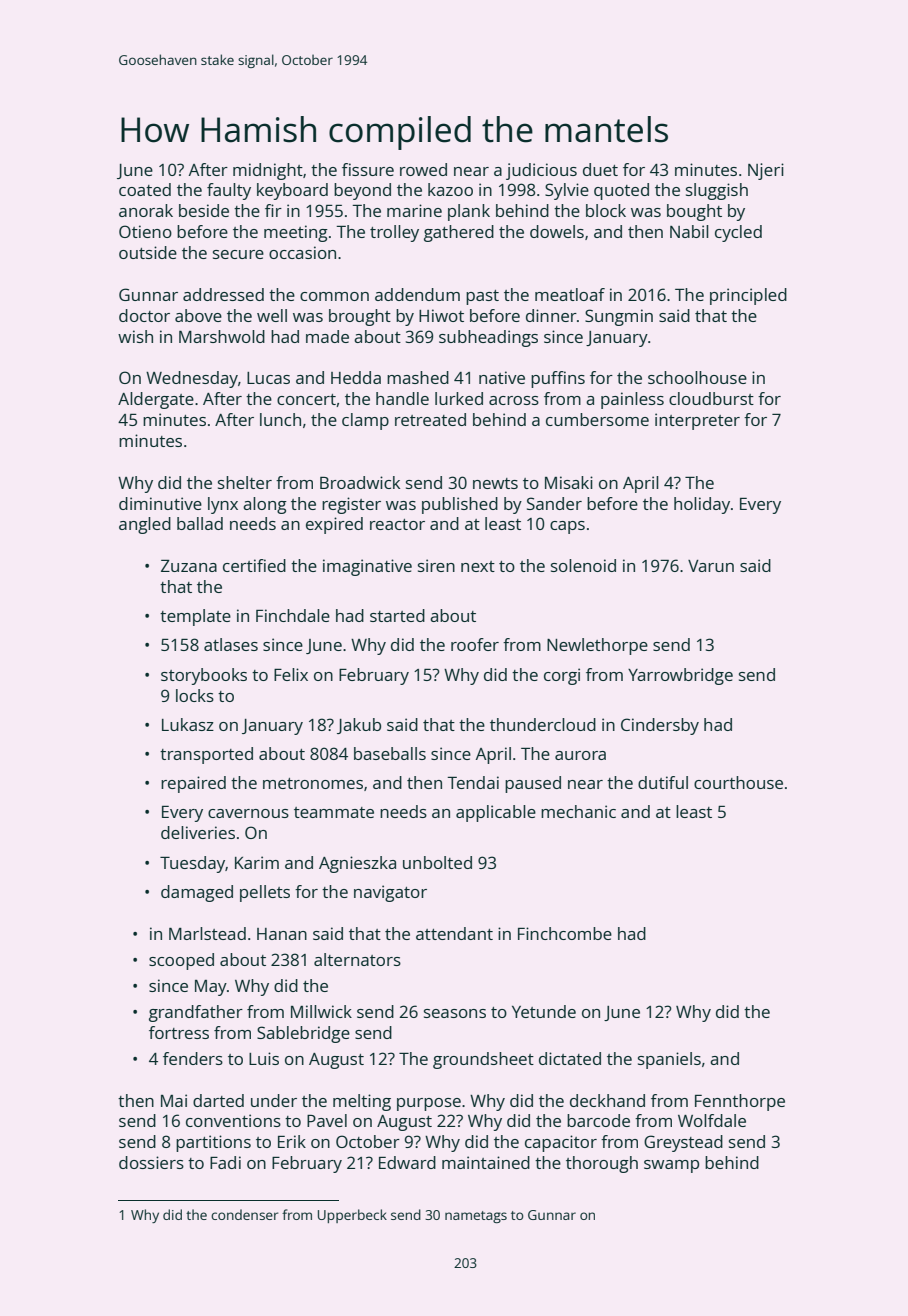  I want to click on caps, so click(567, 527).
